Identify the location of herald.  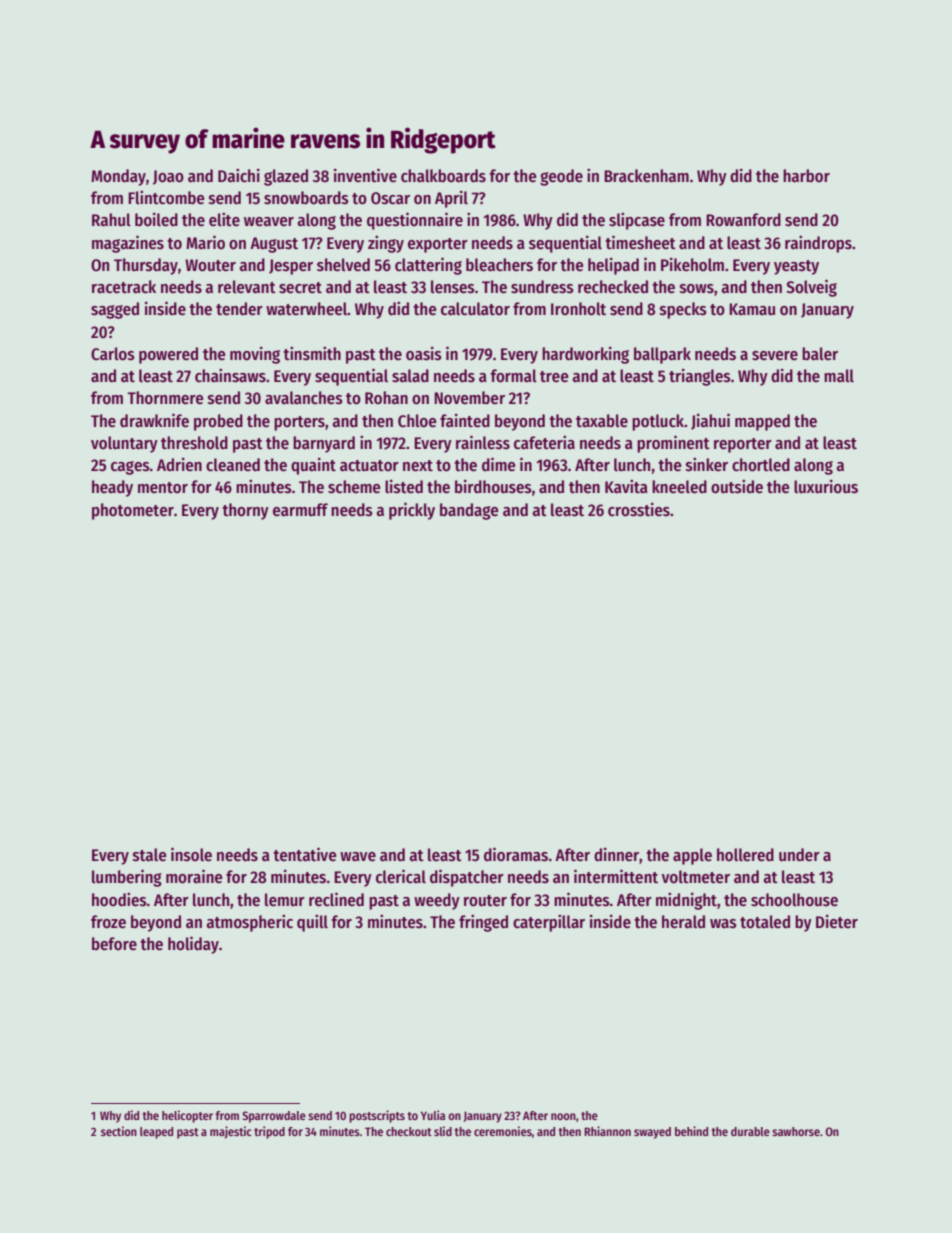
(683, 922).
